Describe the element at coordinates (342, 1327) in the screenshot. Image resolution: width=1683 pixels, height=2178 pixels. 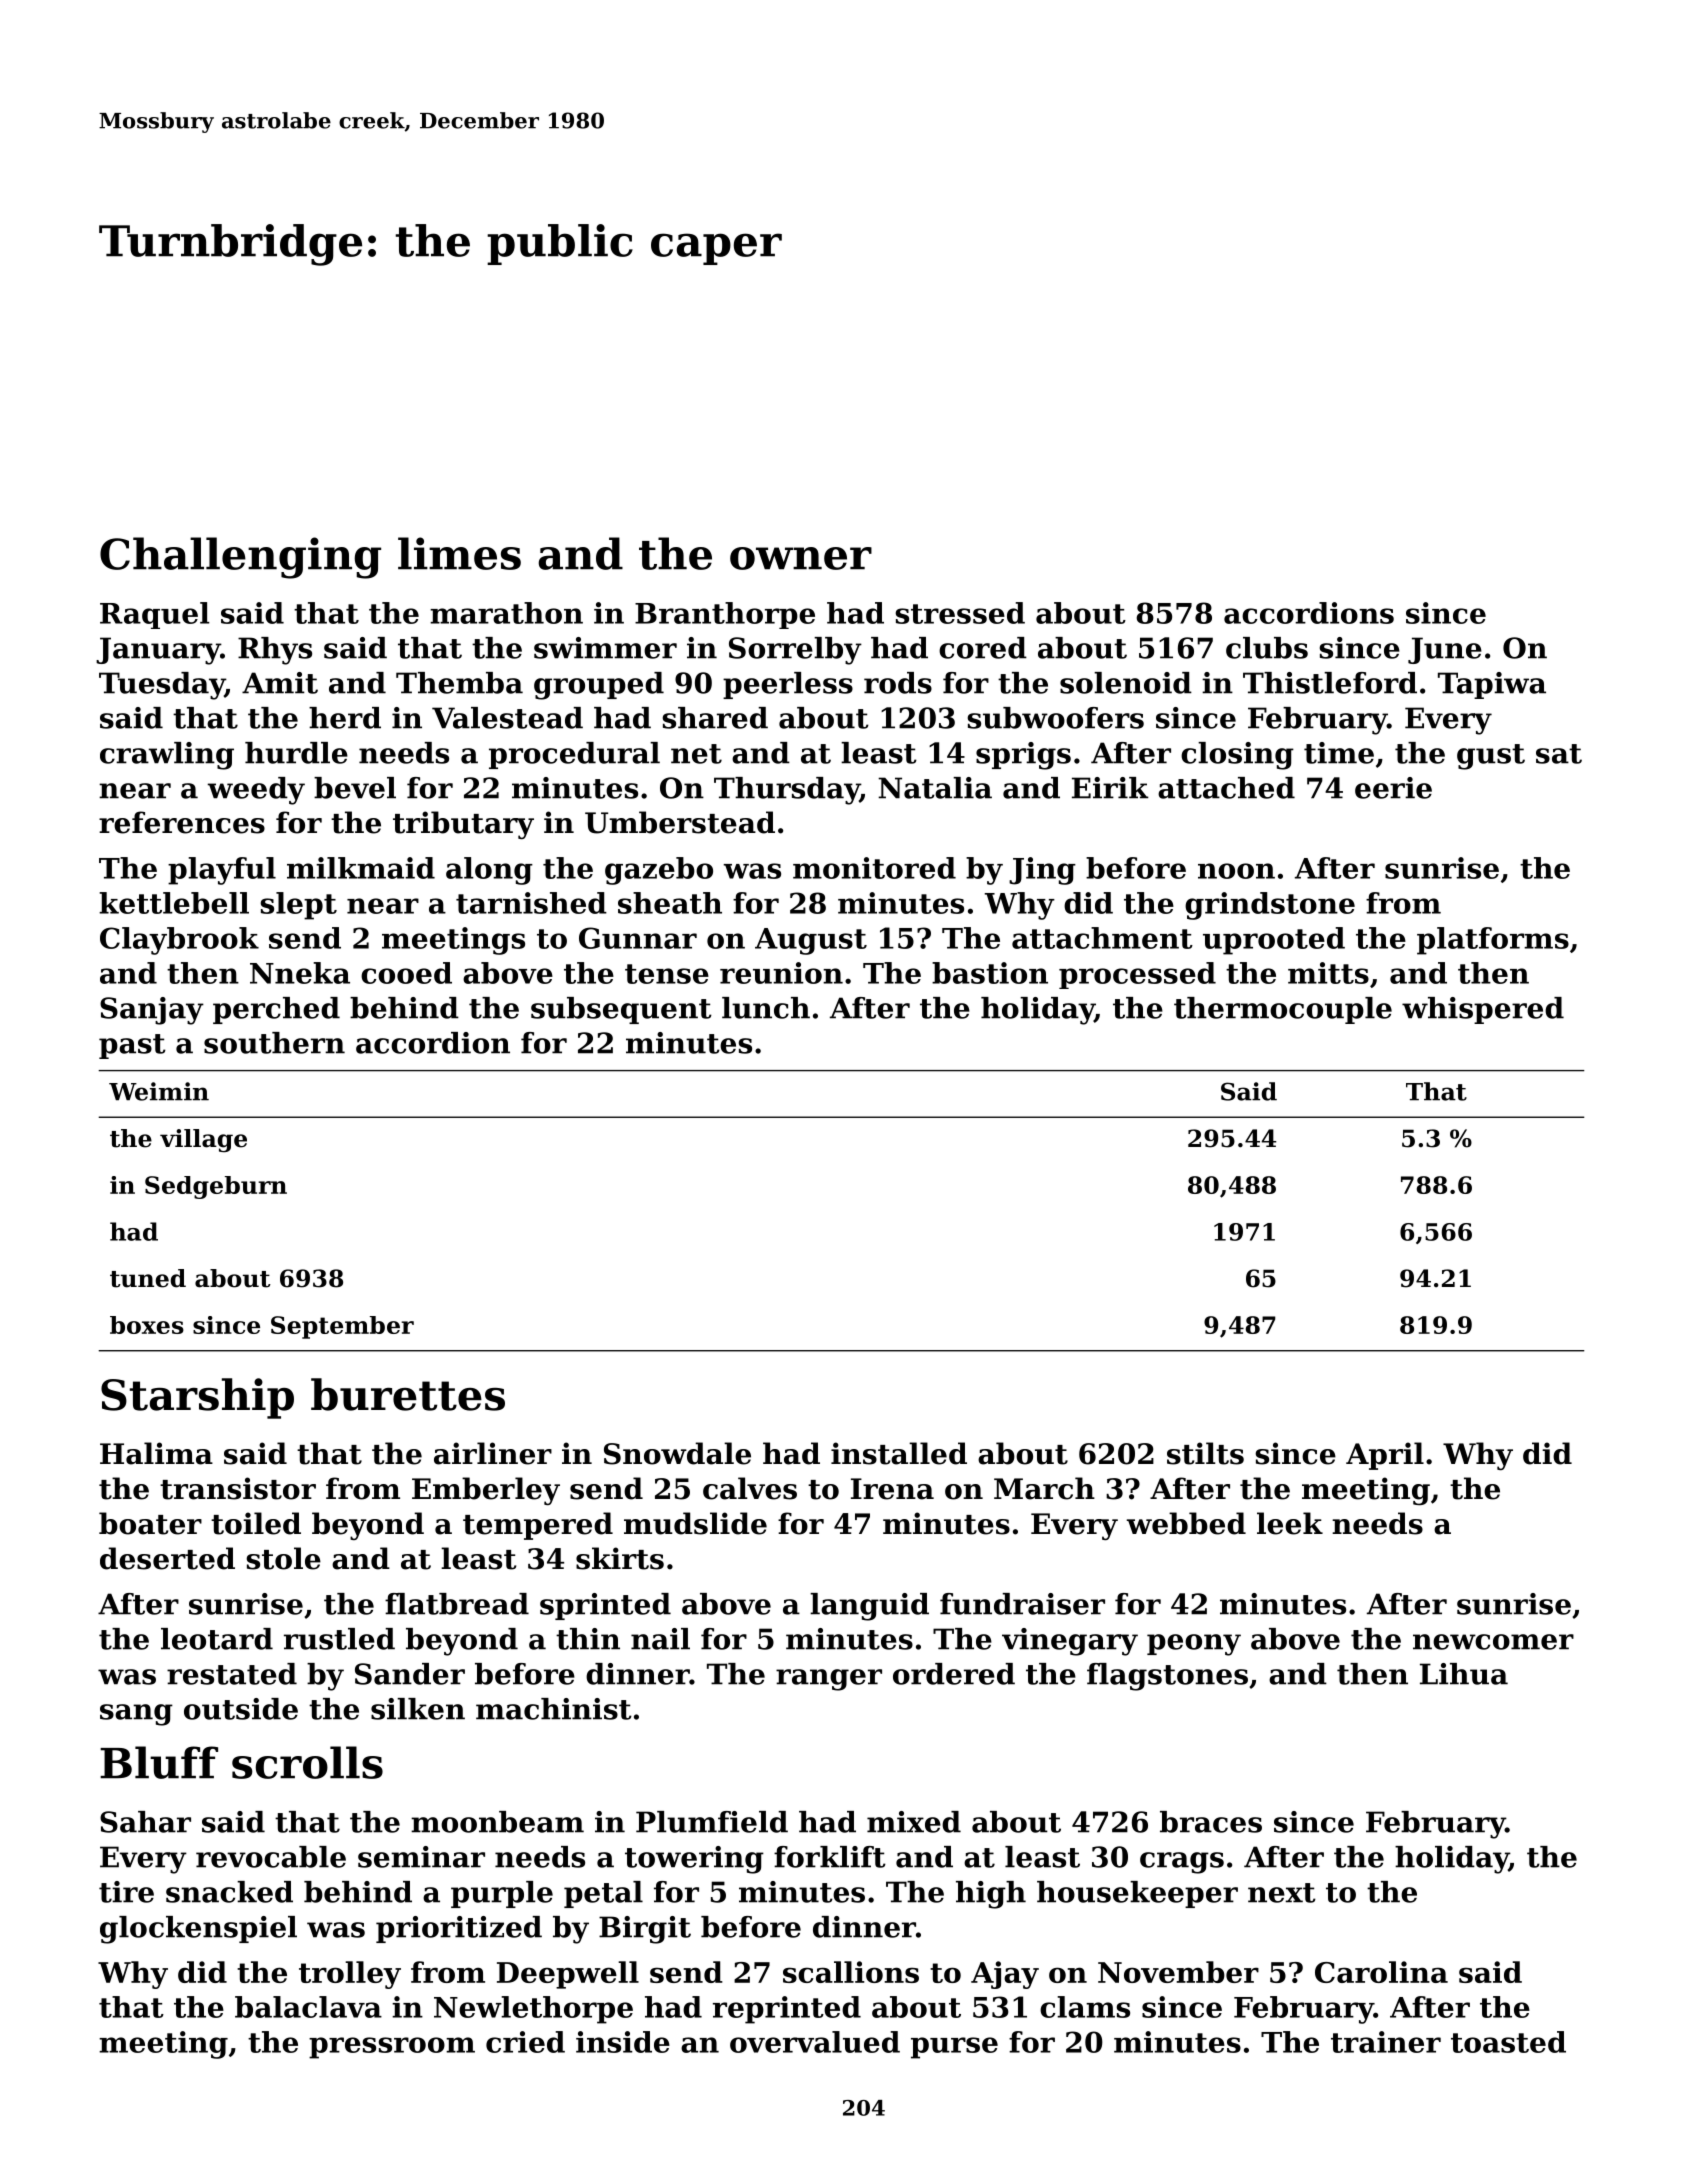
I see `September` at that location.
